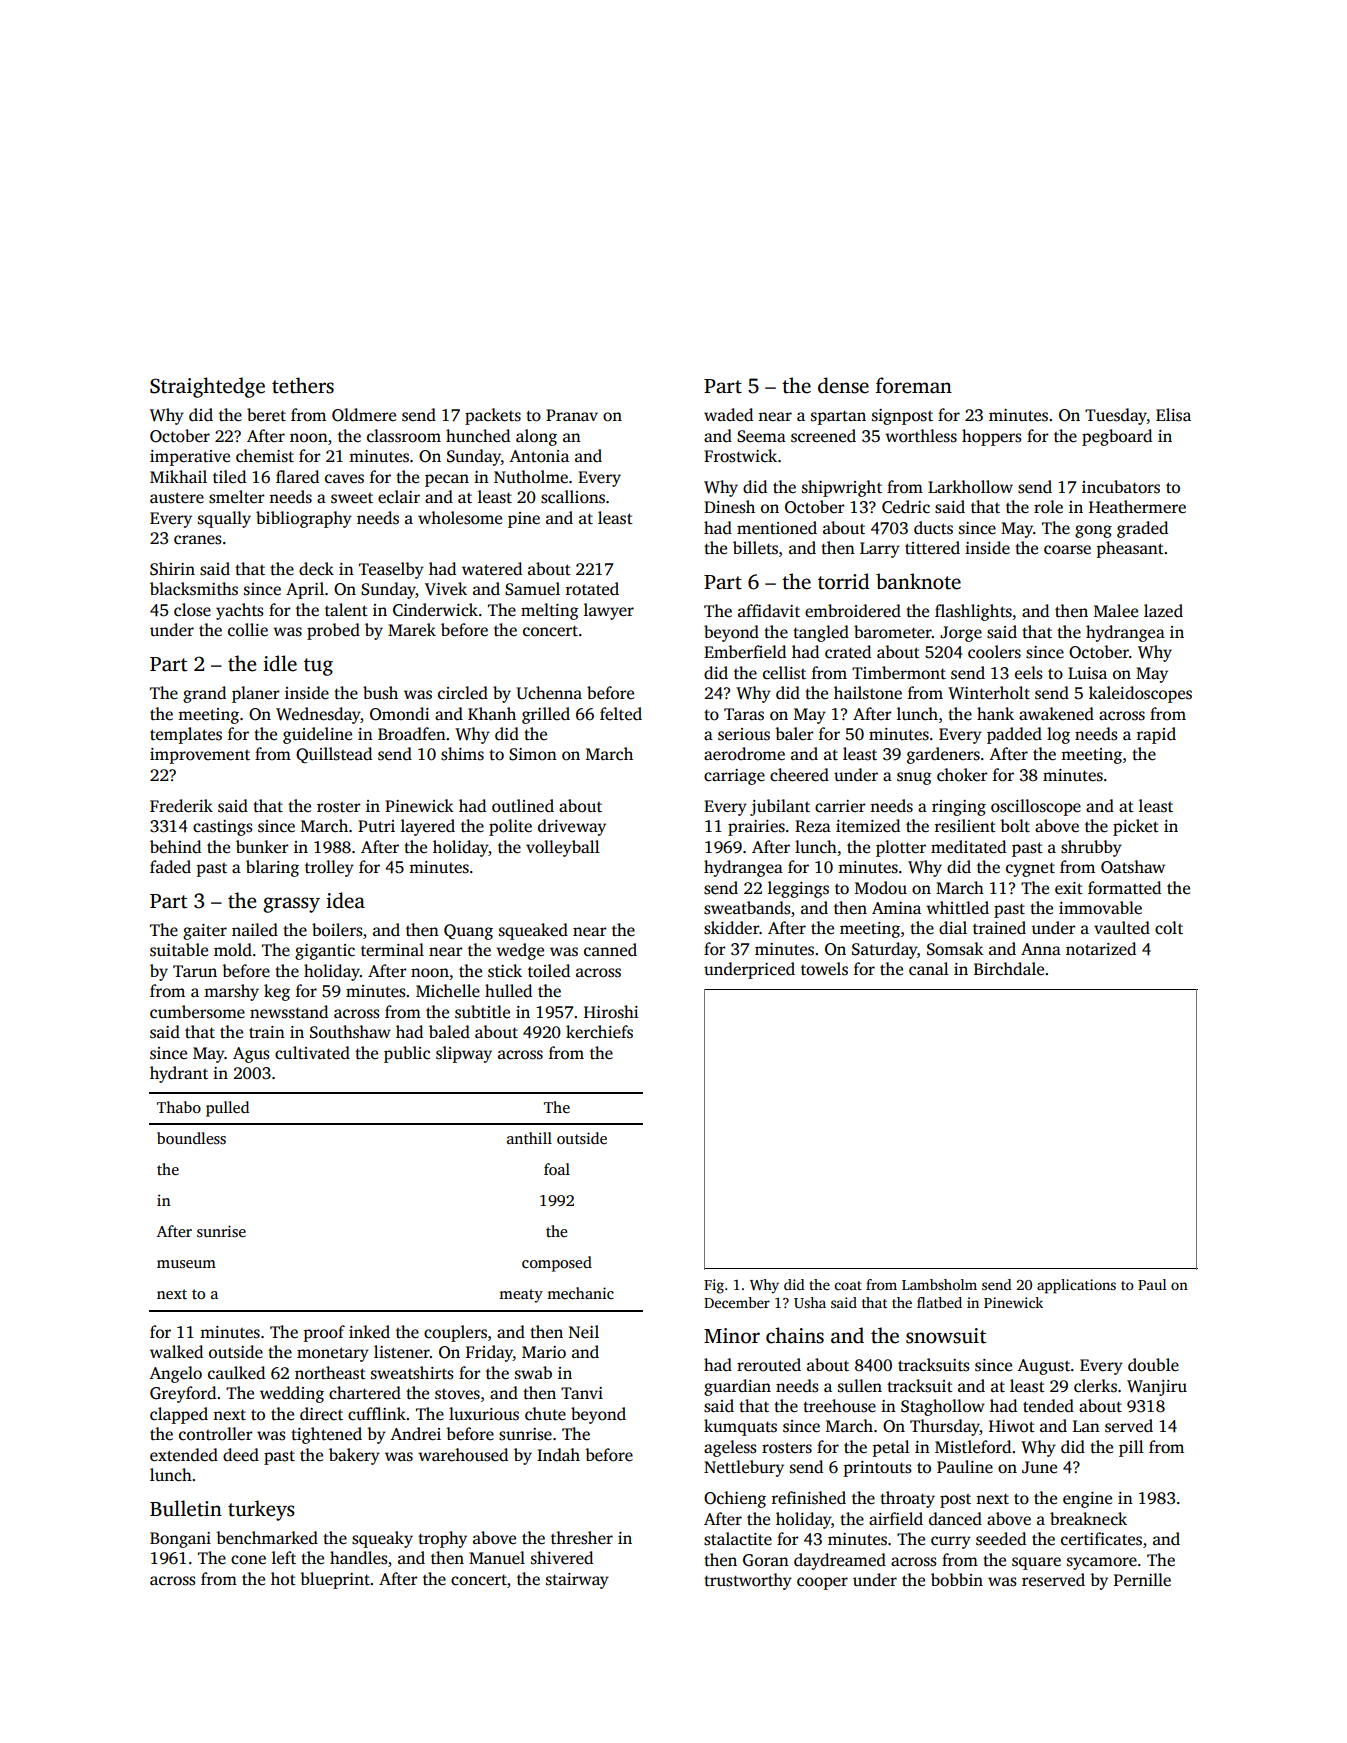 Image resolution: width=1347 pixels, height=1743 pixels. What do you see at coordinates (906, 507) in the image?
I see `Cedric` at bounding box center [906, 507].
